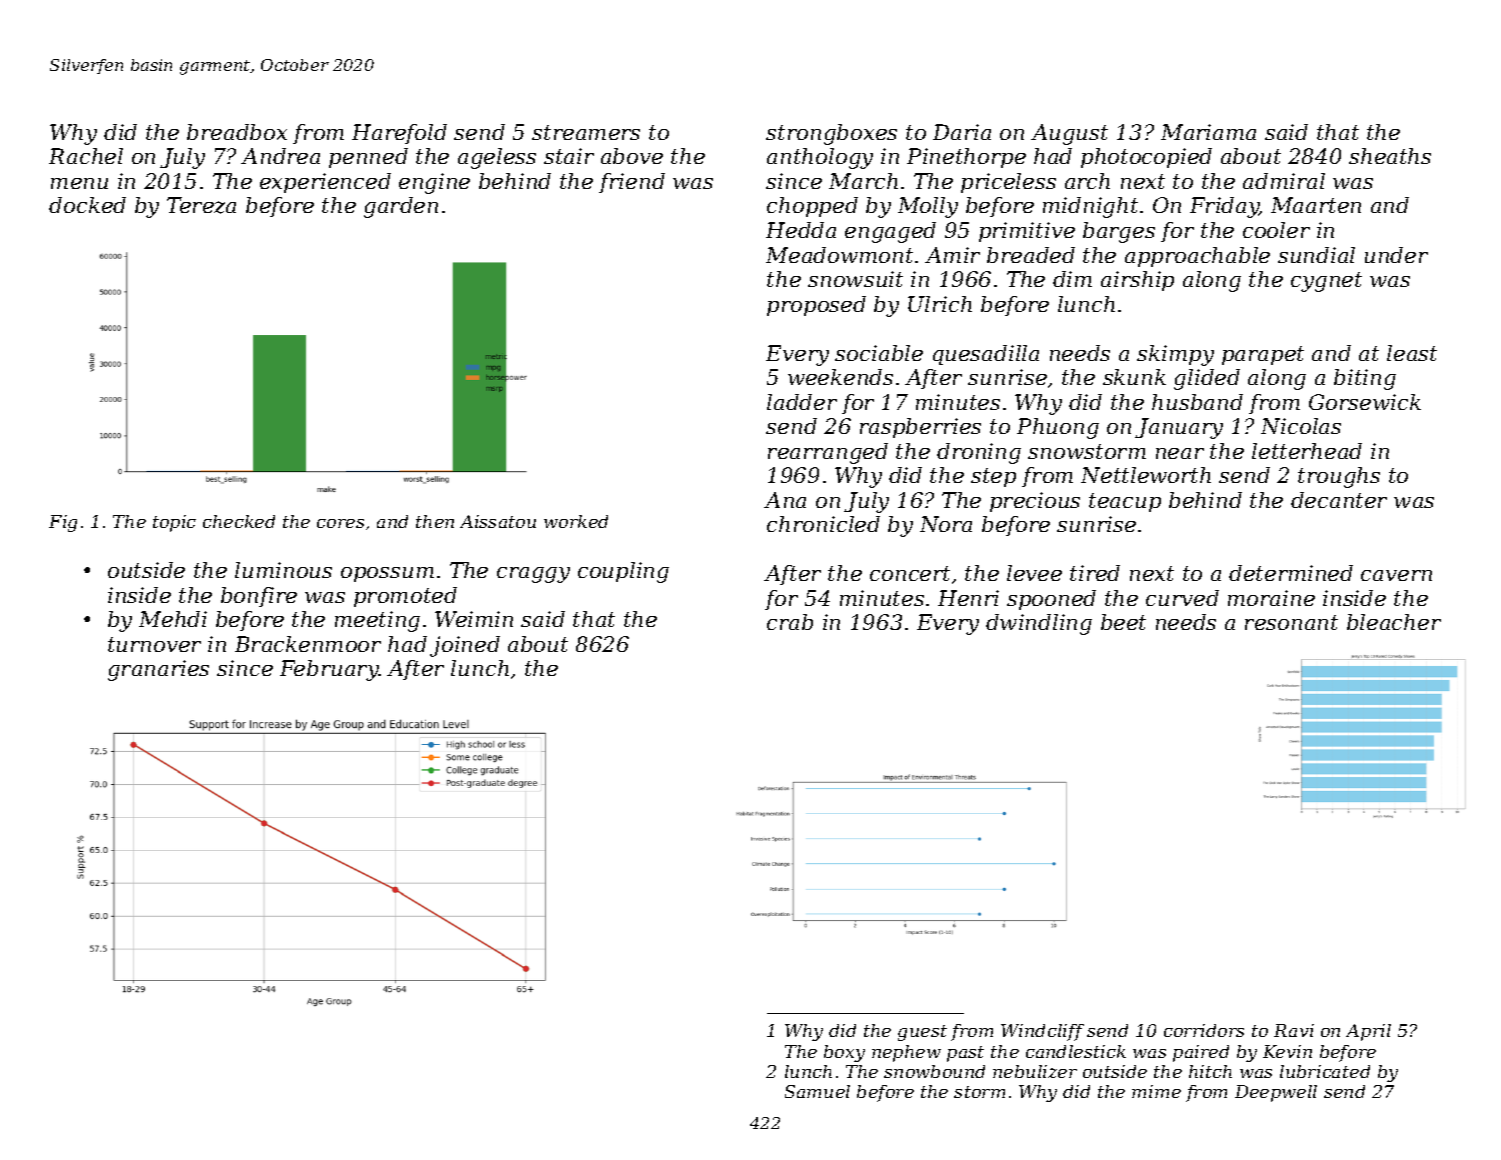 This image has width=1501, height=1160. I want to click on boxy, so click(844, 1053).
